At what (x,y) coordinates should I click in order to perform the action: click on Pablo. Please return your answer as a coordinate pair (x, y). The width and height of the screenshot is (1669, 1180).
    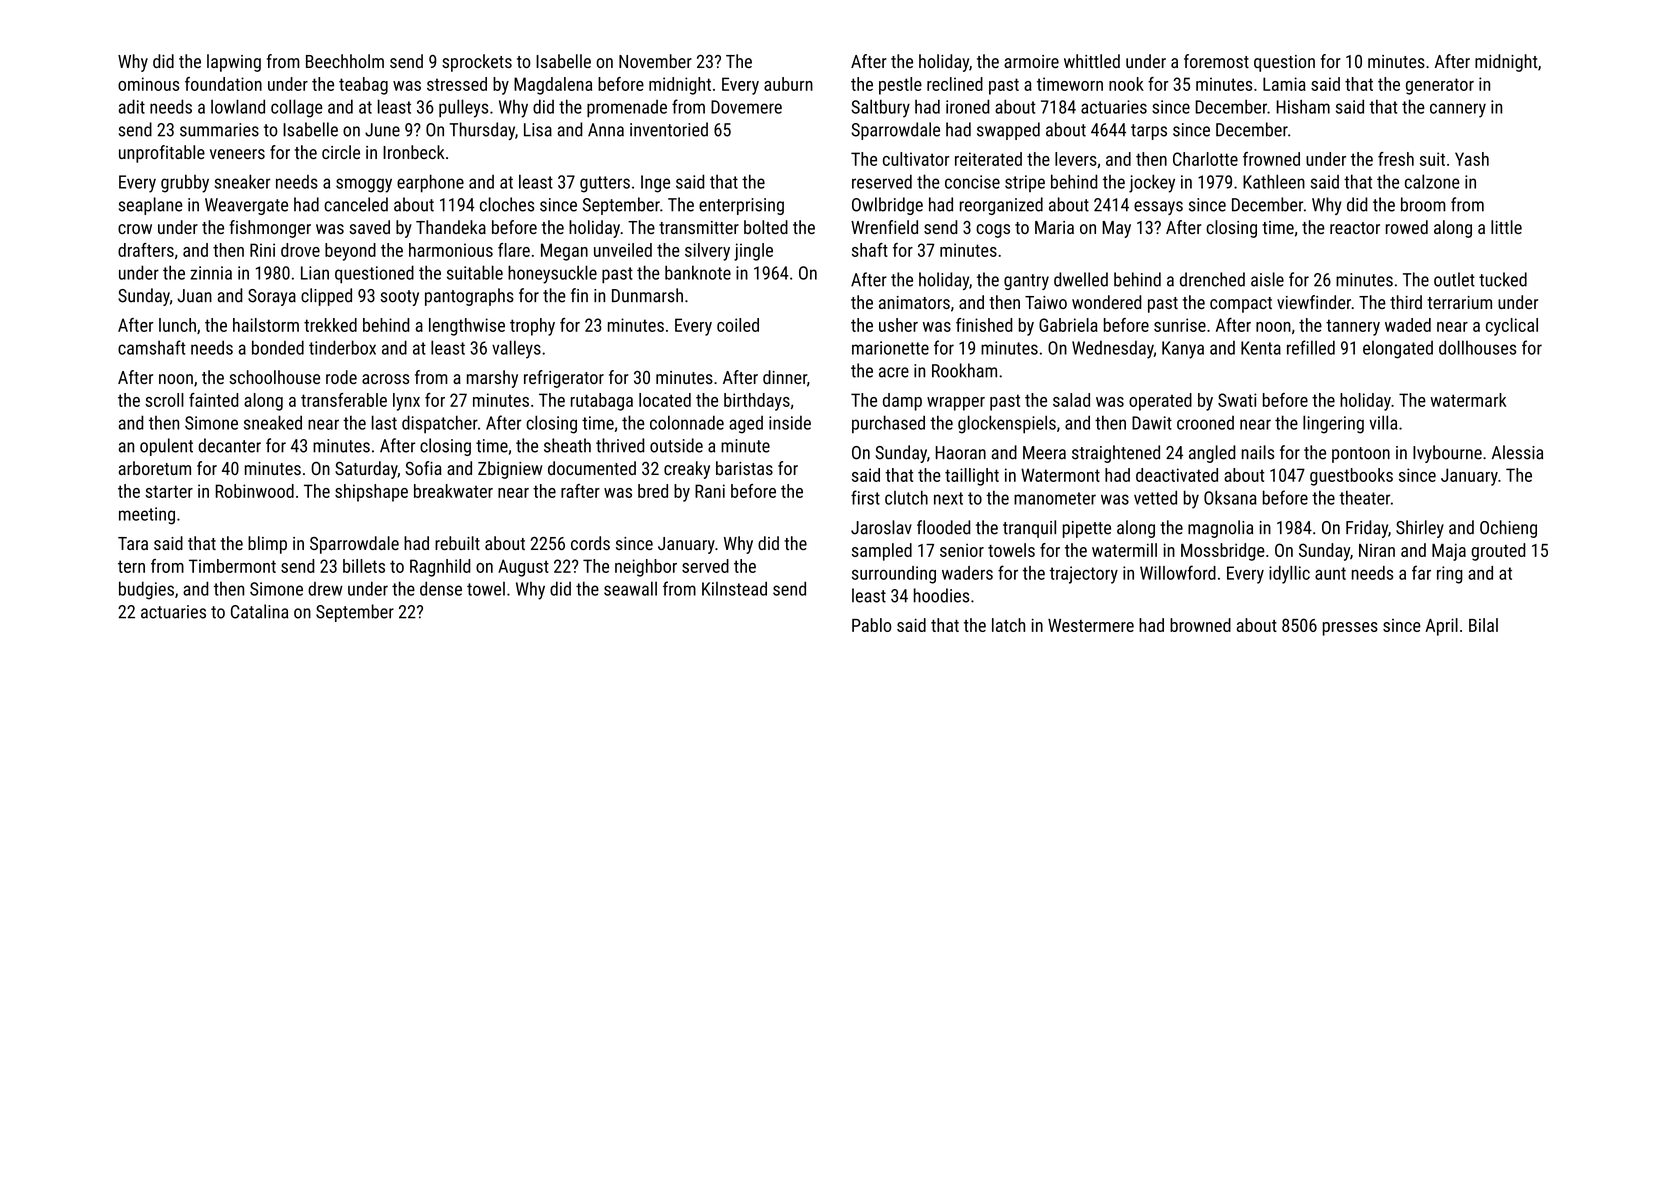
    Looking at the image, I should click on (871, 625).
